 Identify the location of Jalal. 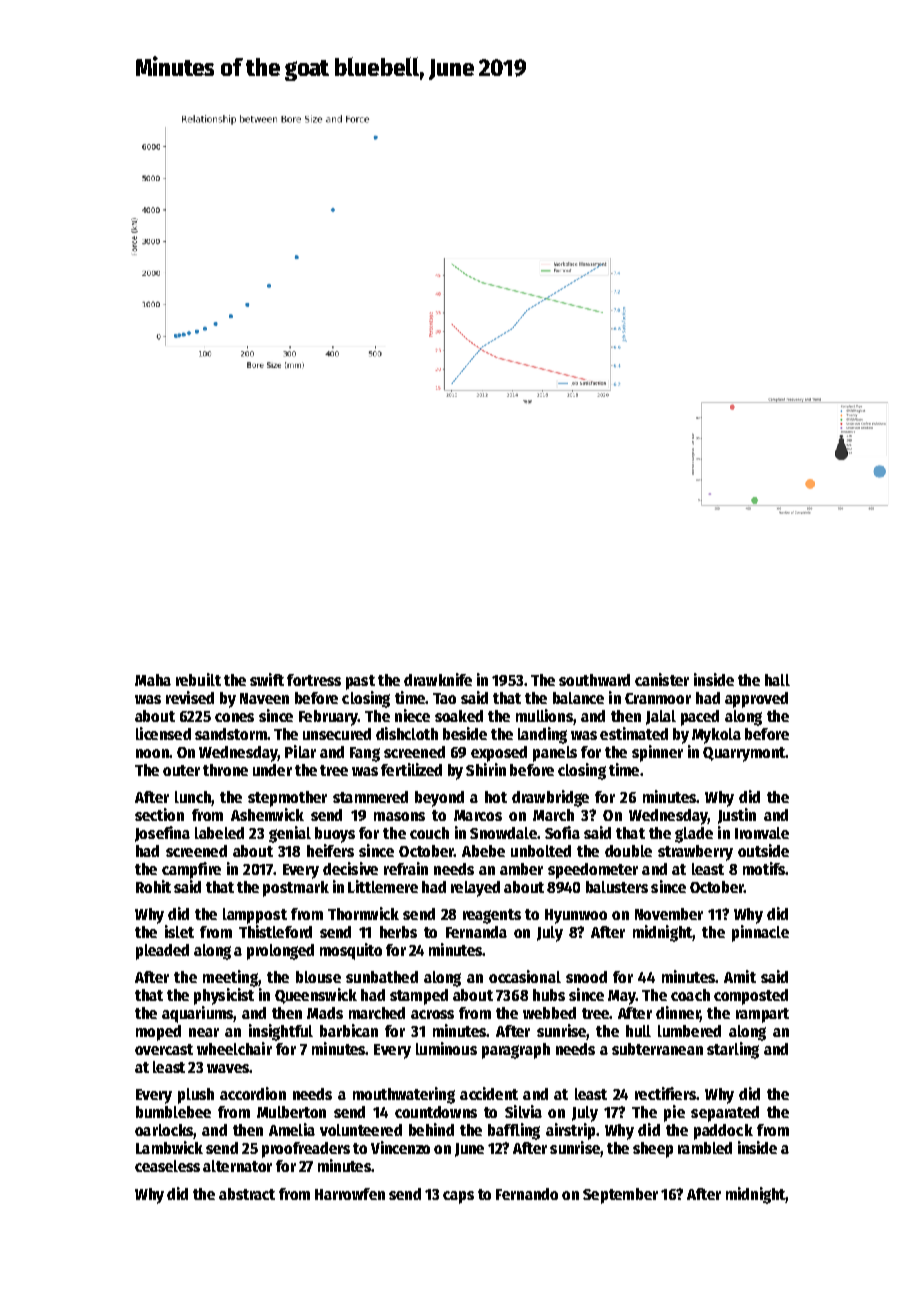
(661, 717).
